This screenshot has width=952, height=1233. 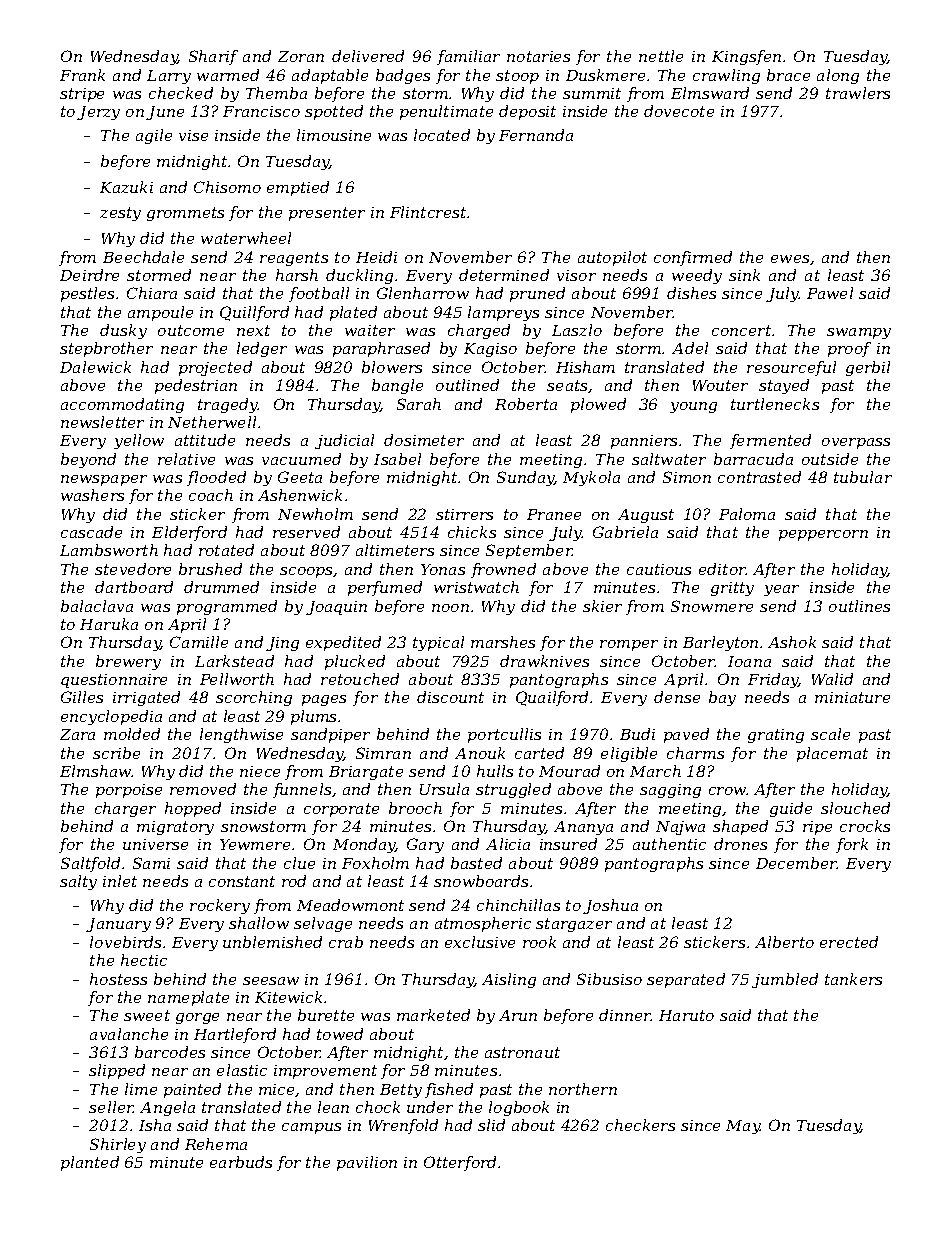 I want to click on Wrenfold, so click(x=403, y=1126).
